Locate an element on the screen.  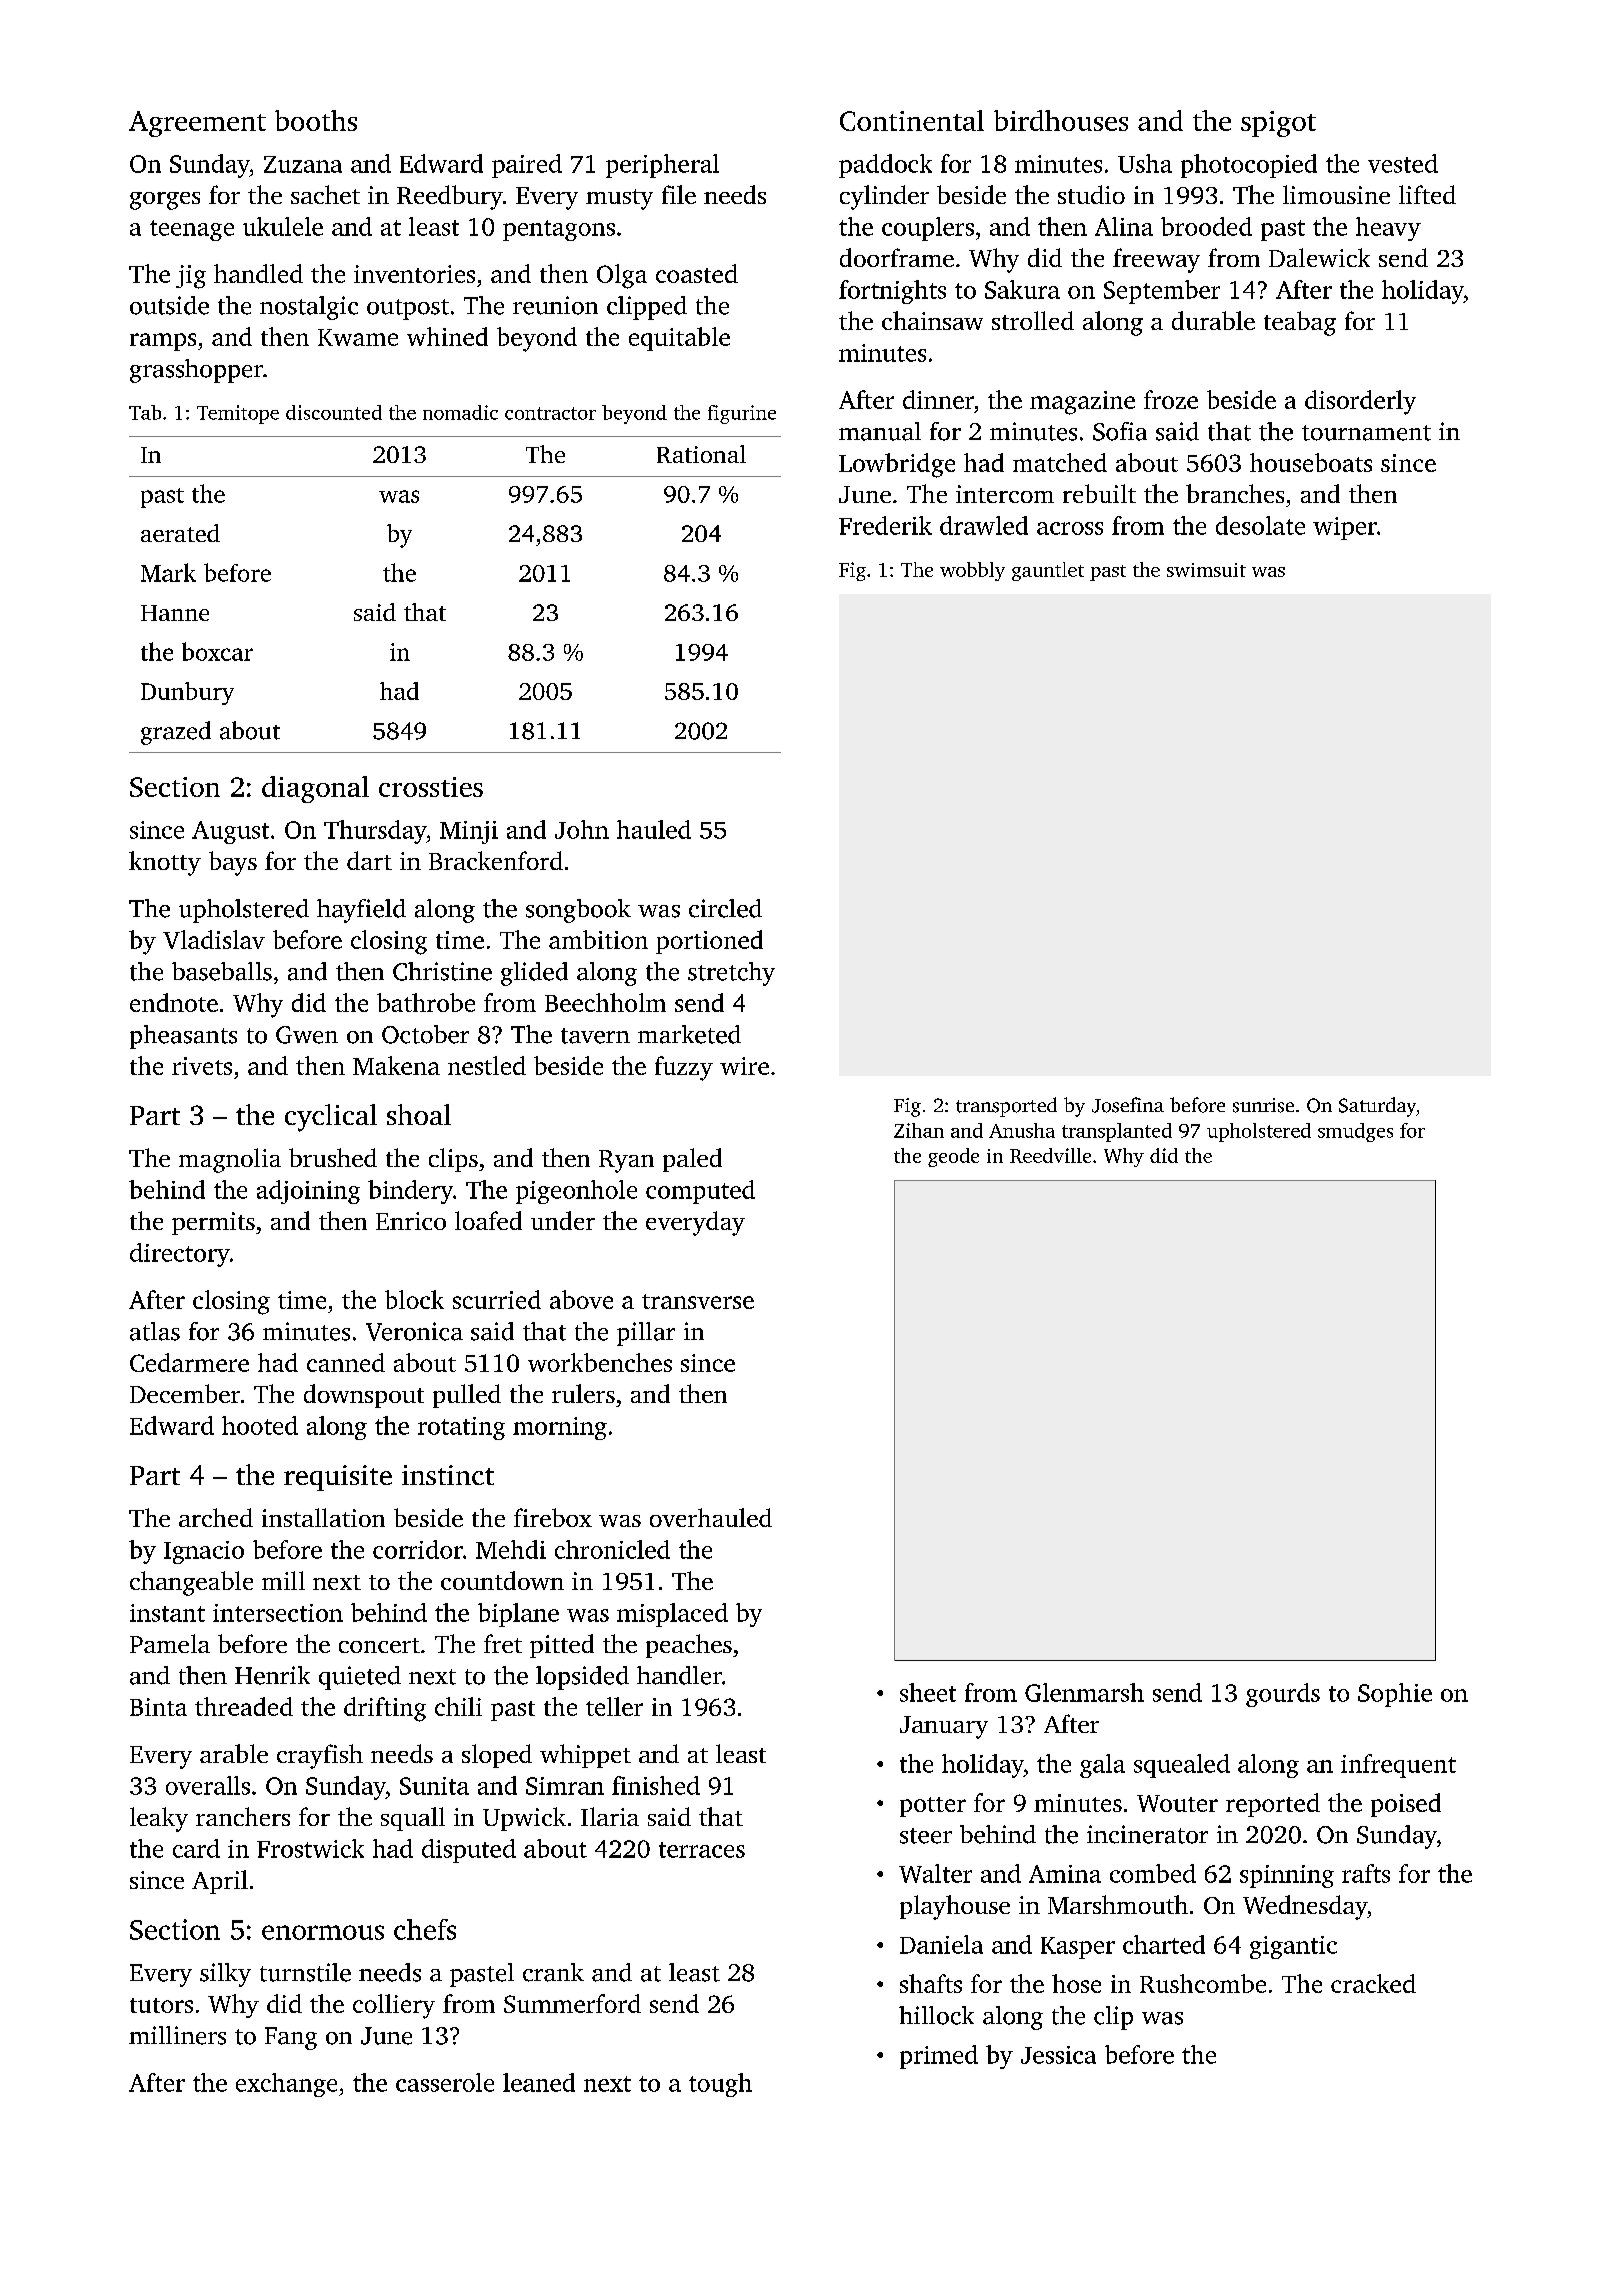
cracked is located at coordinates (1373, 1983).
